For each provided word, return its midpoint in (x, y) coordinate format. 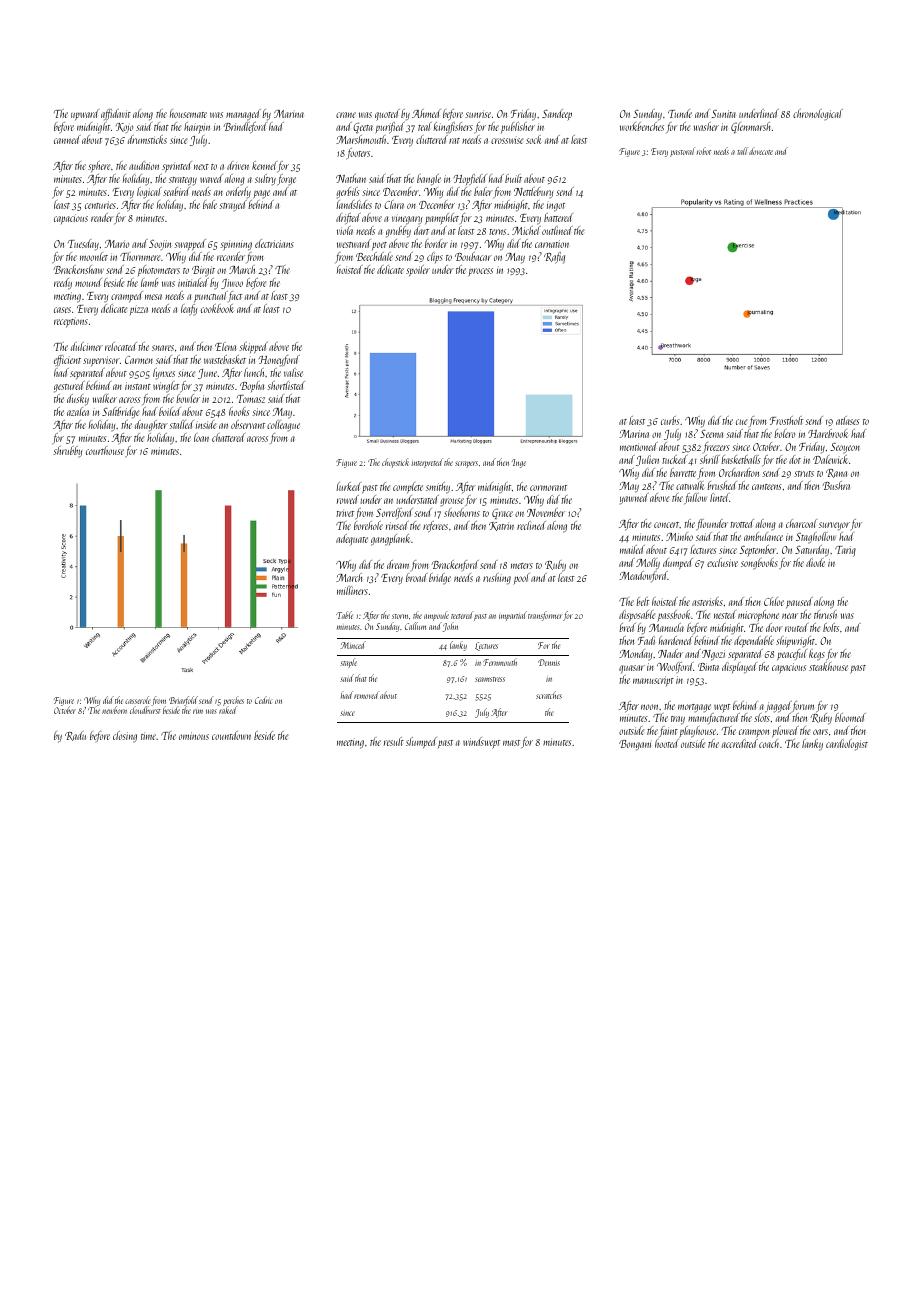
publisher (518, 127)
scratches (549, 695)
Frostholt (786, 420)
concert (667, 525)
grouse (452, 502)
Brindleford (245, 128)
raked (227, 710)
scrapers (466, 464)
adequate (352, 540)
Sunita (724, 114)
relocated (121, 346)
